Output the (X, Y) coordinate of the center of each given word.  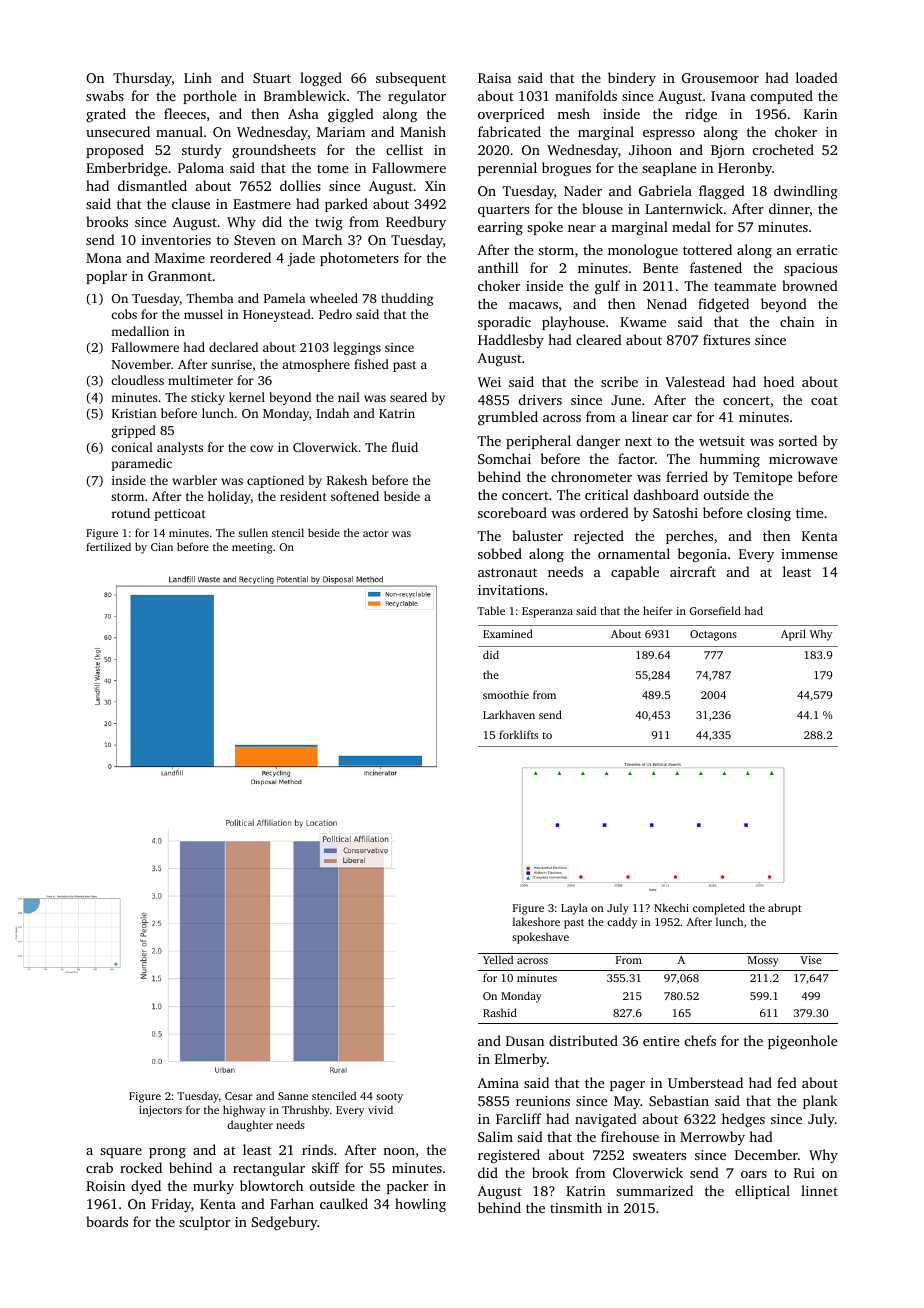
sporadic (504, 323)
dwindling (806, 192)
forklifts (518, 734)
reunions (543, 1101)
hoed (778, 381)
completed (719, 909)
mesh (573, 113)
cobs (124, 314)
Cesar (238, 1096)
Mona (104, 258)
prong (167, 1153)
